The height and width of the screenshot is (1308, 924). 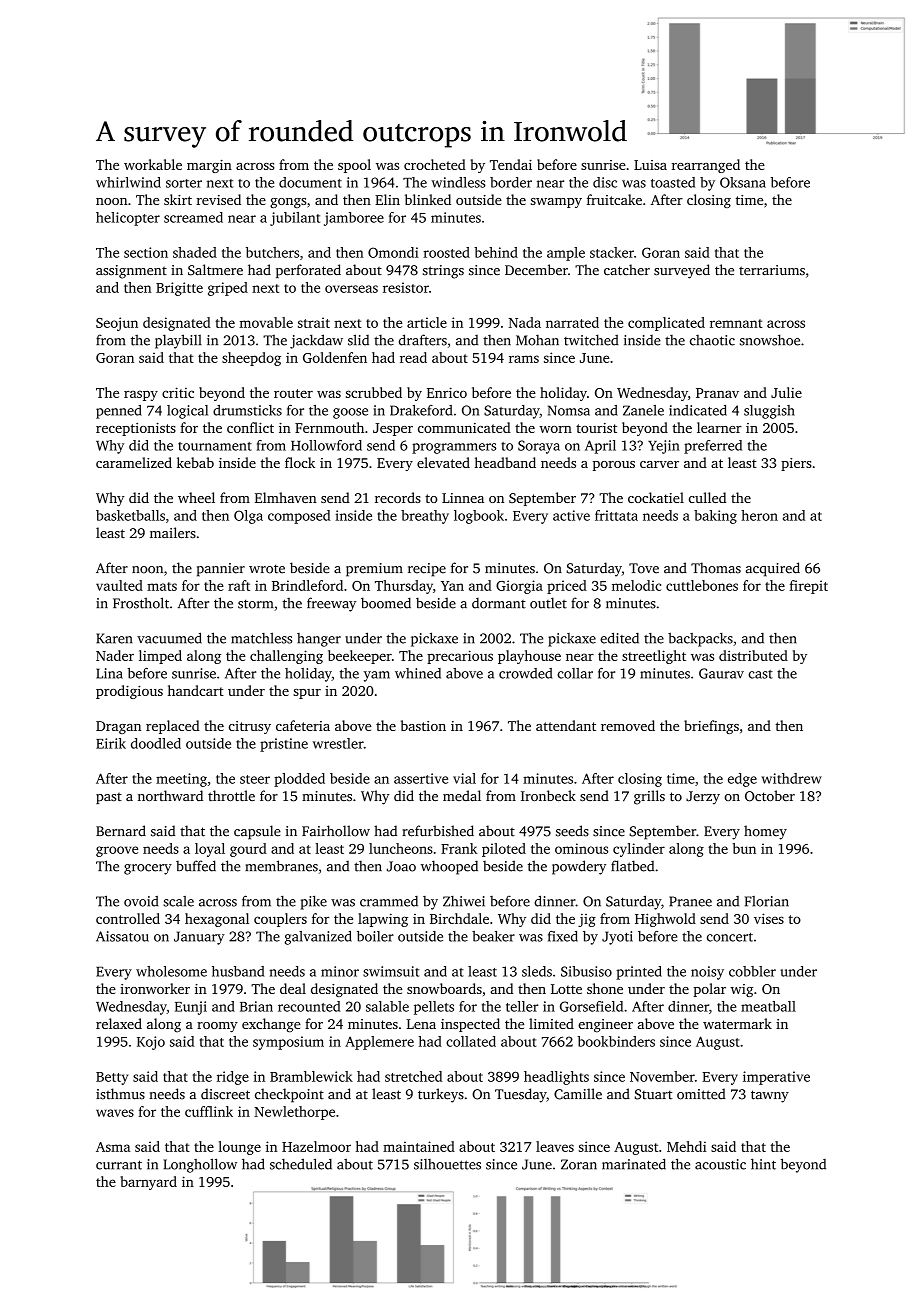 I want to click on piloted, so click(x=504, y=850).
